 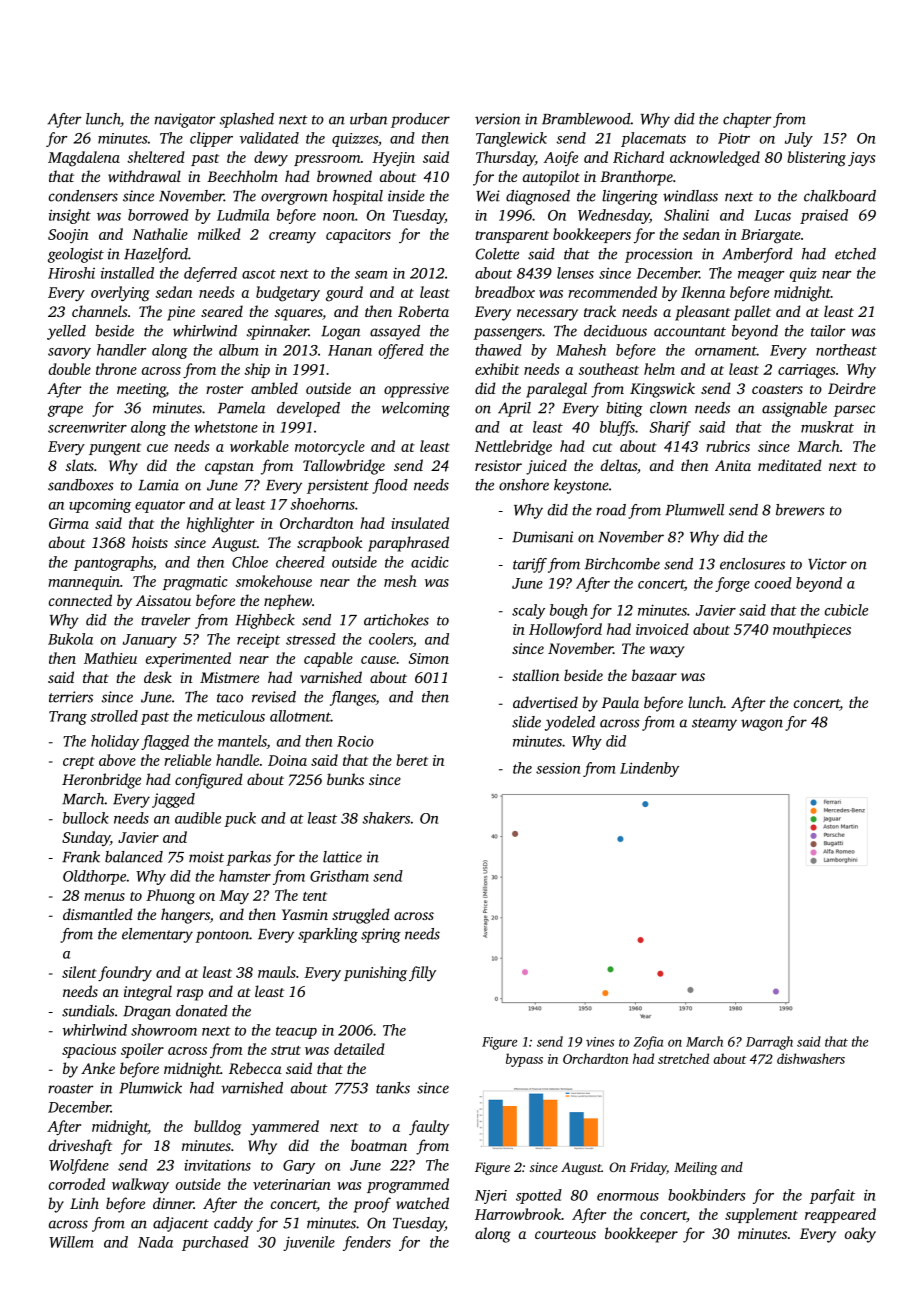 What do you see at coordinates (762, 725) in the screenshot?
I see `wagon` at bounding box center [762, 725].
